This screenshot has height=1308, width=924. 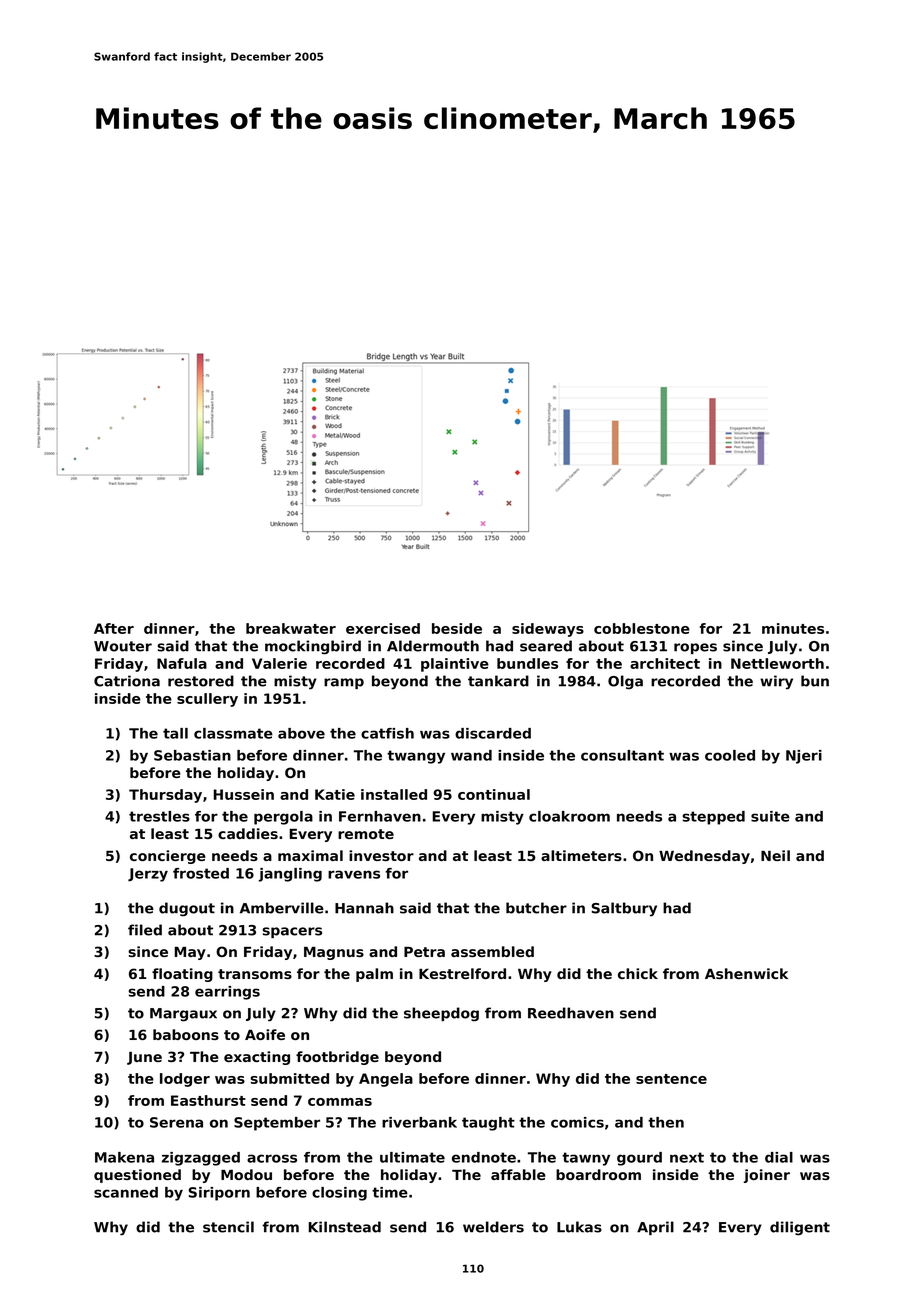 I want to click on remote, so click(x=366, y=834).
